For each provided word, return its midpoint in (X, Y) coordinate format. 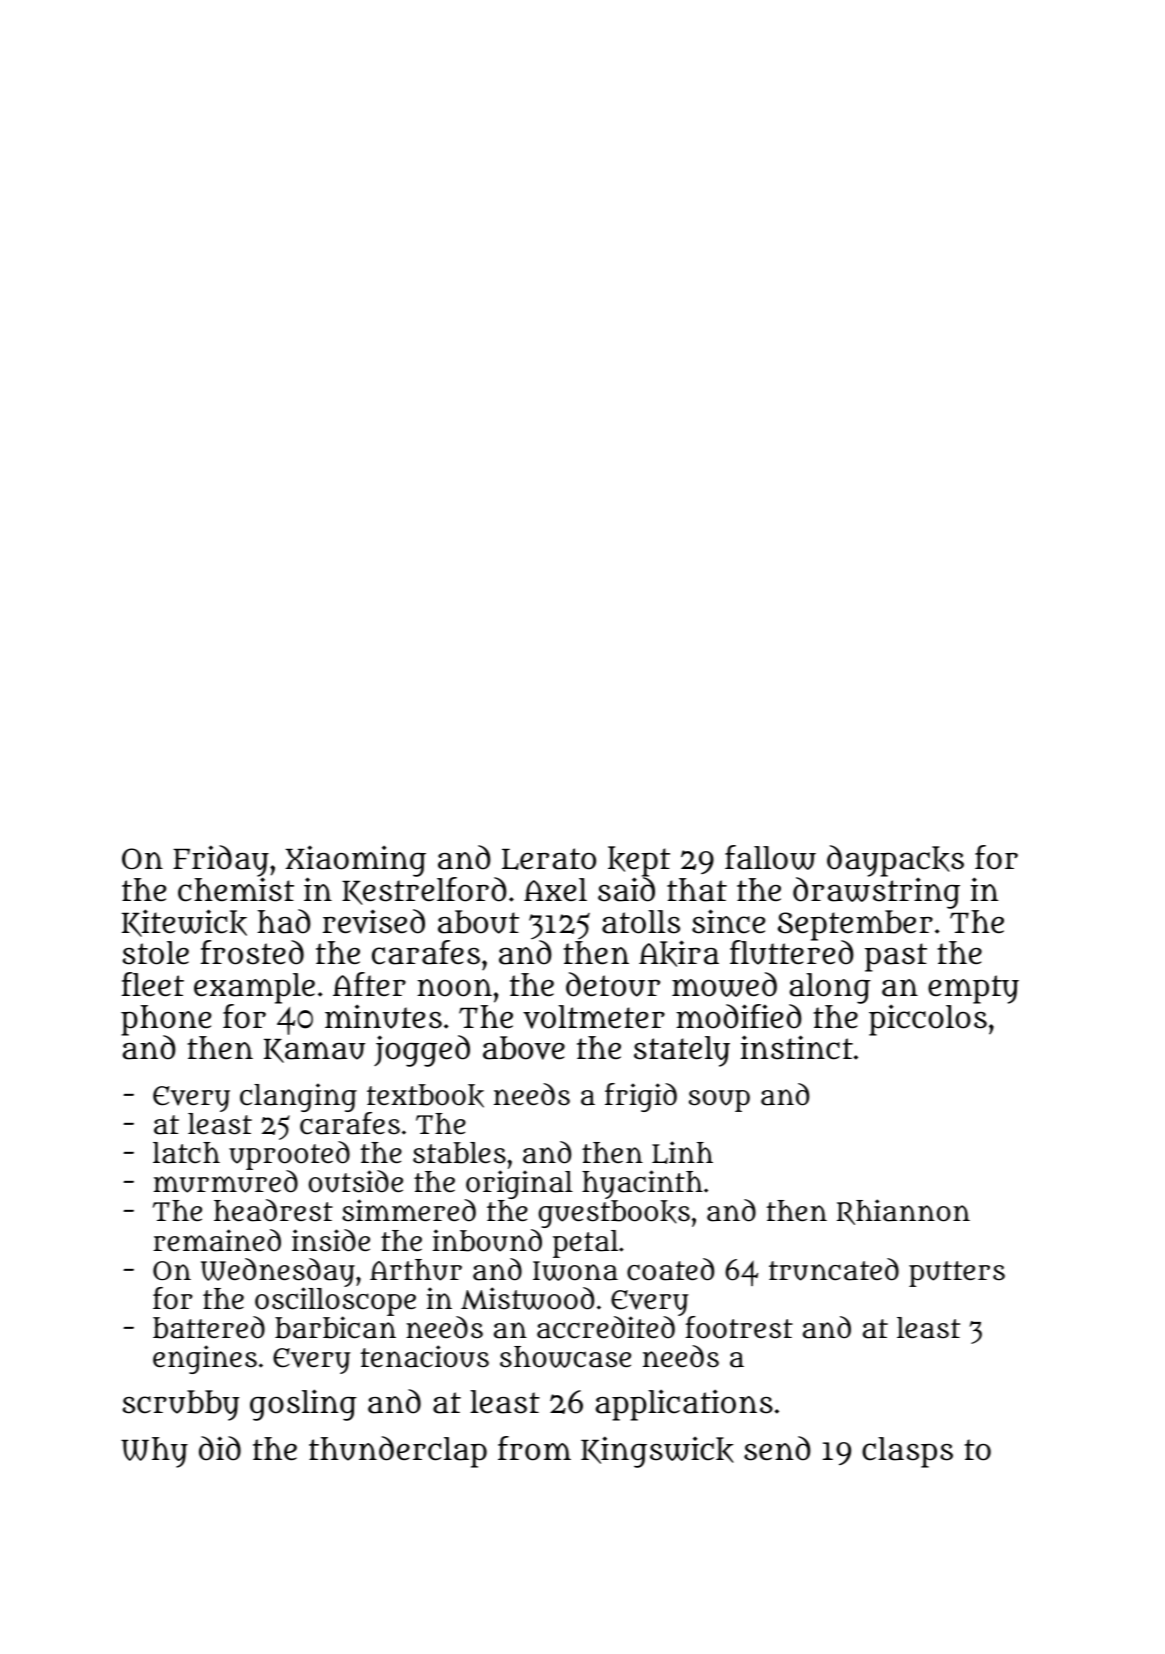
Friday (221, 861)
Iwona (575, 1271)
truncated (834, 1269)
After (369, 984)
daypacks (895, 861)
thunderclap (398, 1452)
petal (585, 1244)
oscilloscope (335, 1302)
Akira (679, 953)
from (534, 1448)
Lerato (549, 859)
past (896, 957)
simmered (409, 1210)
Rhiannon (903, 1212)
